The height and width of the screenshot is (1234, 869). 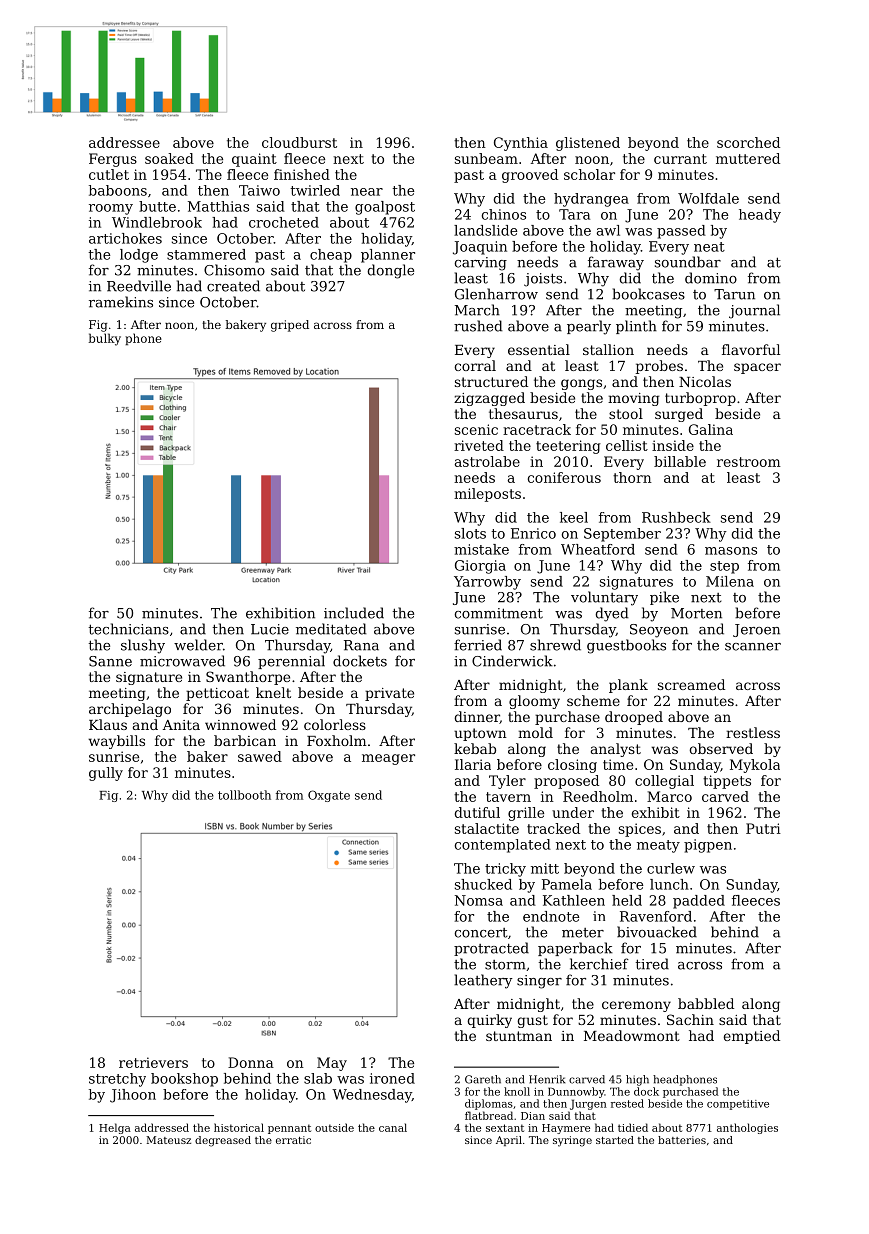 I want to click on Glenharrow, so click(x=496, y=294).
